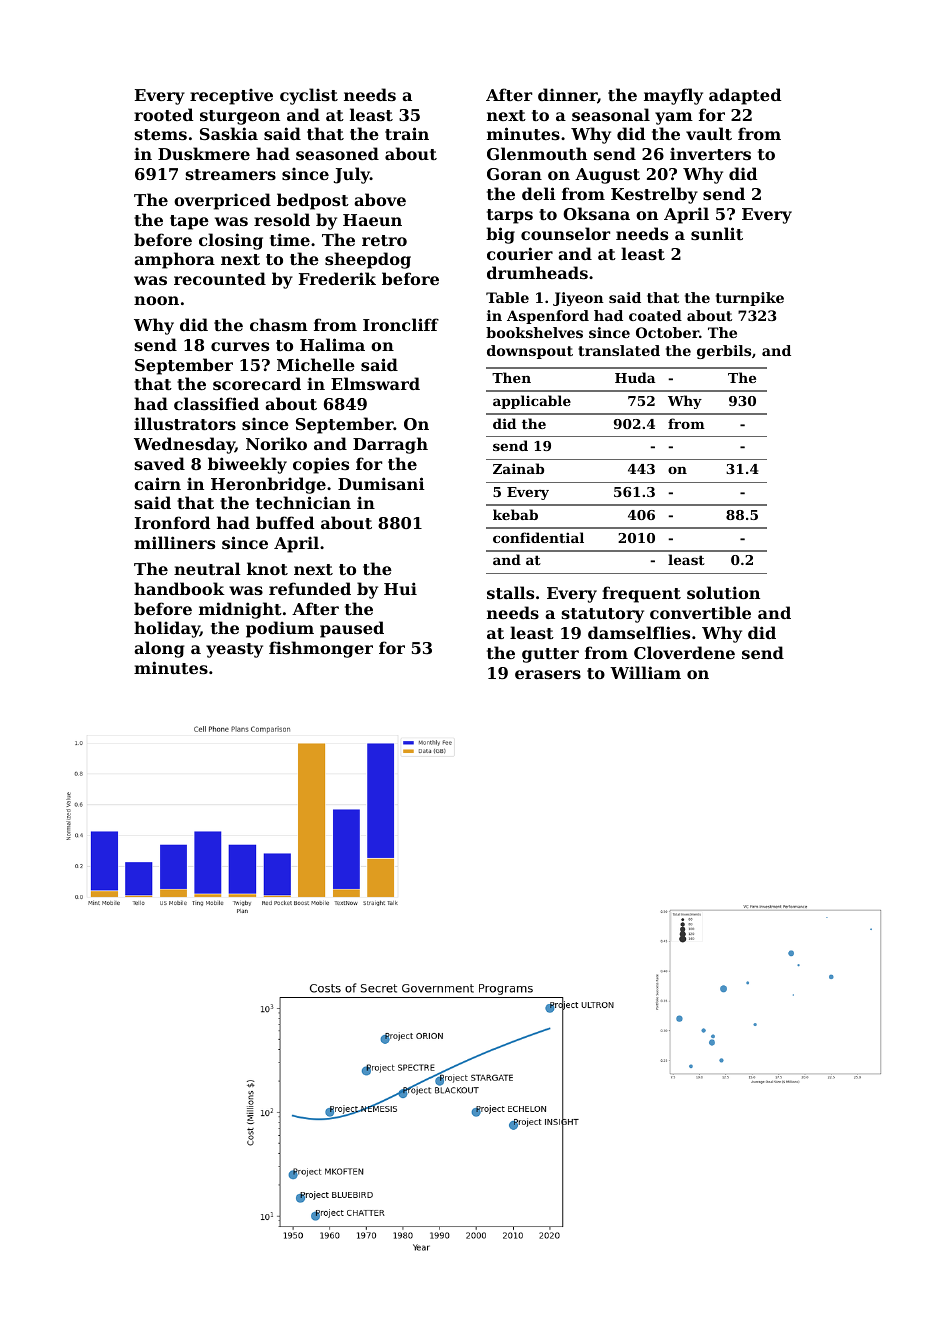  What do you see at coordinates (538, 537) in the screenshot?
I see `confidential` at bounding box center [538, 537].
